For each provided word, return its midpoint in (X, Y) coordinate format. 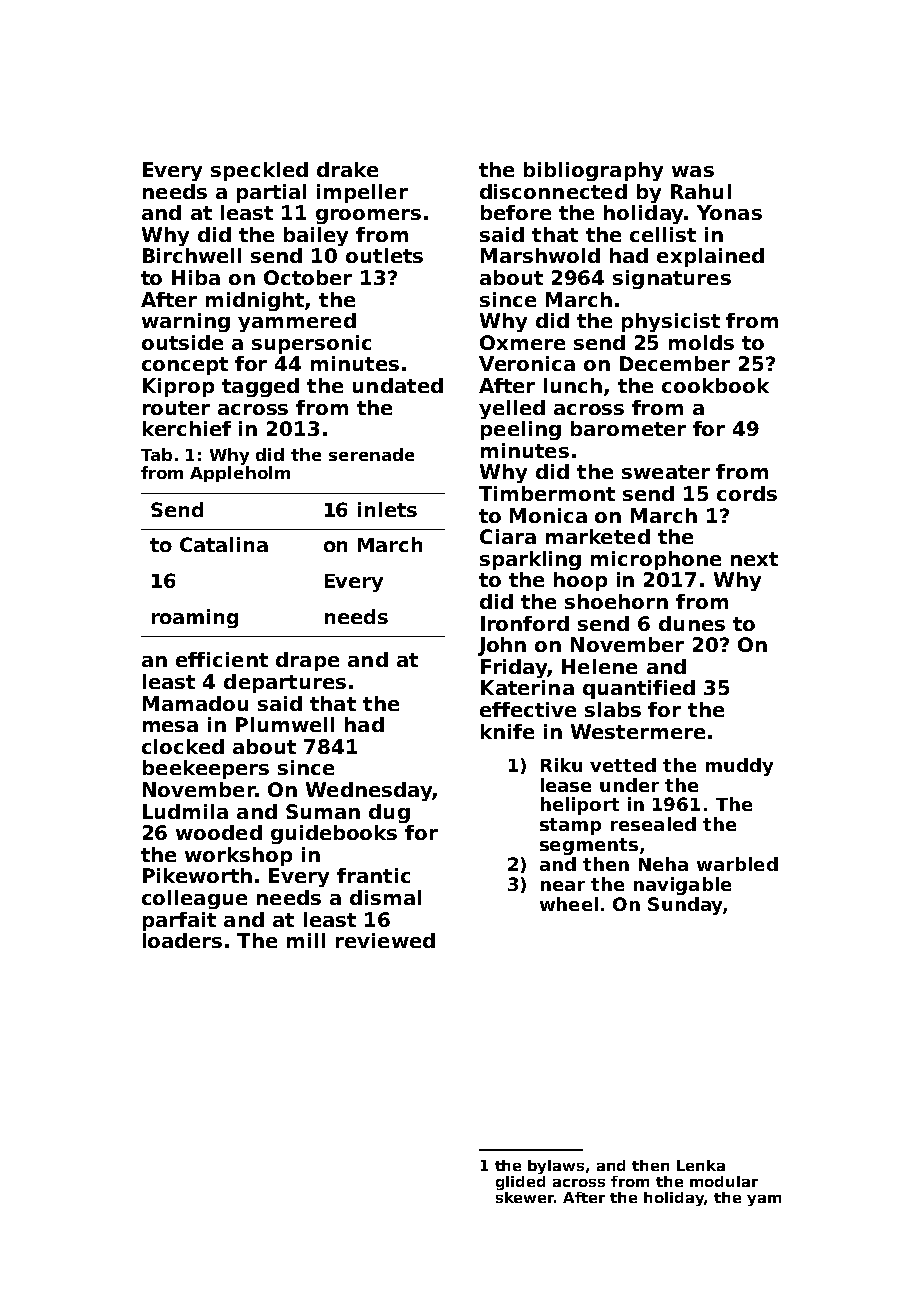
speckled (259, 171)
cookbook (715, 385)
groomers (368, 216)
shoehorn (616, 601)
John (502, 646)
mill (306, 940)
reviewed (385, 940)
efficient (222, 659)
